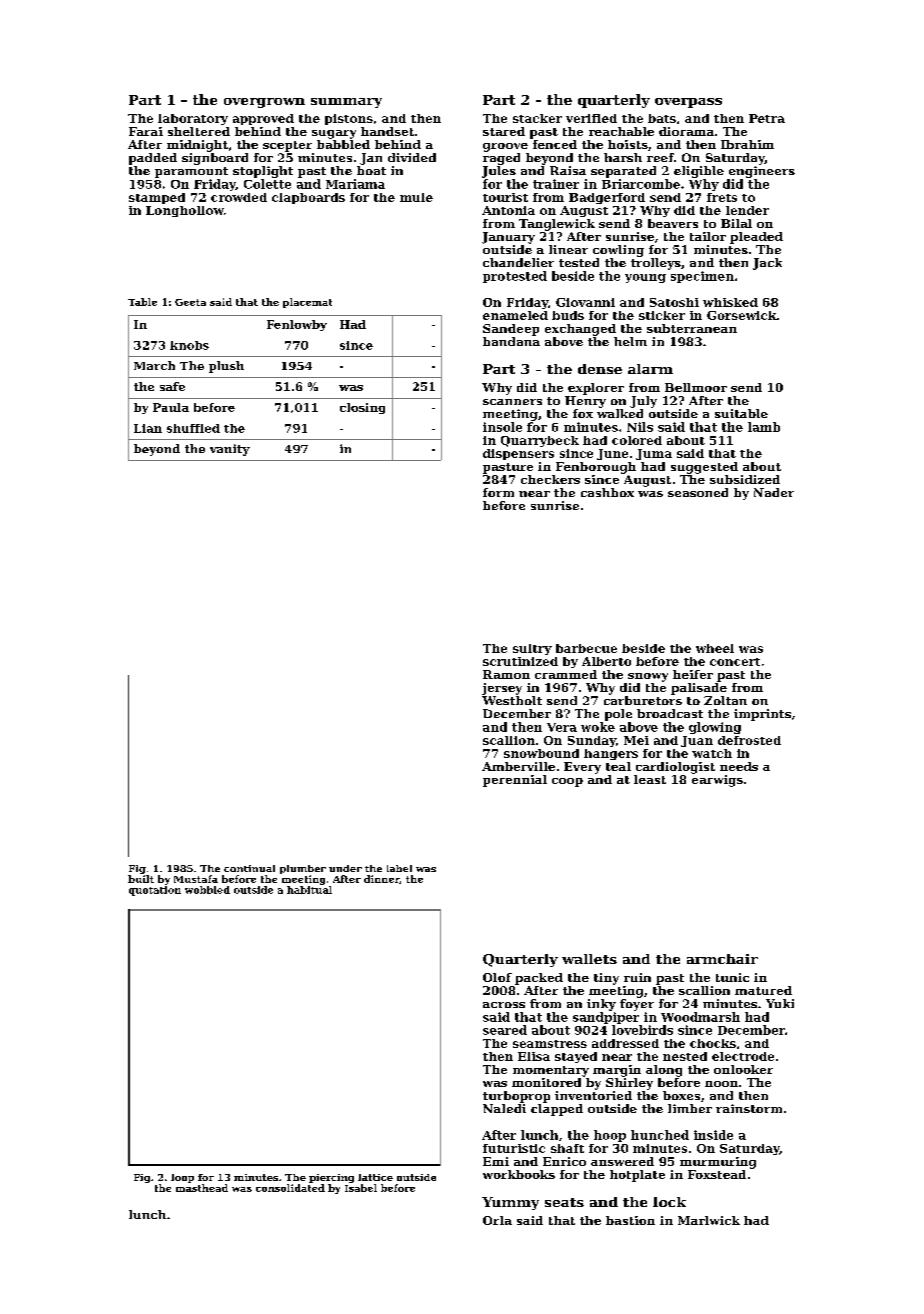 The image size is (924, 1314). I want to click on seared, so click(505, 1030).
